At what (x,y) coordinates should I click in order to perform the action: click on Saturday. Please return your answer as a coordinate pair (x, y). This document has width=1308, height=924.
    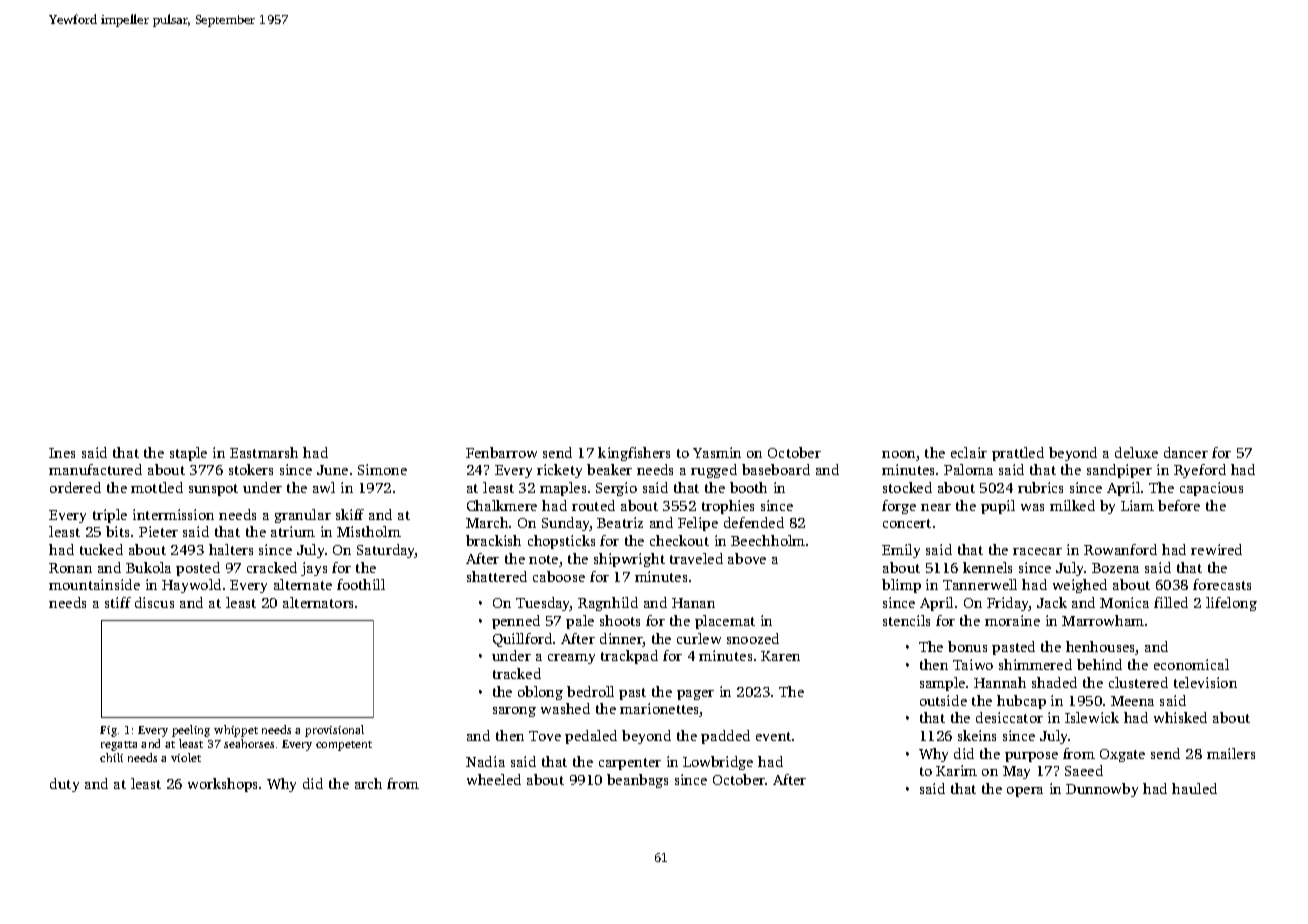
    Looking at the image, I should click on (386, 551).
